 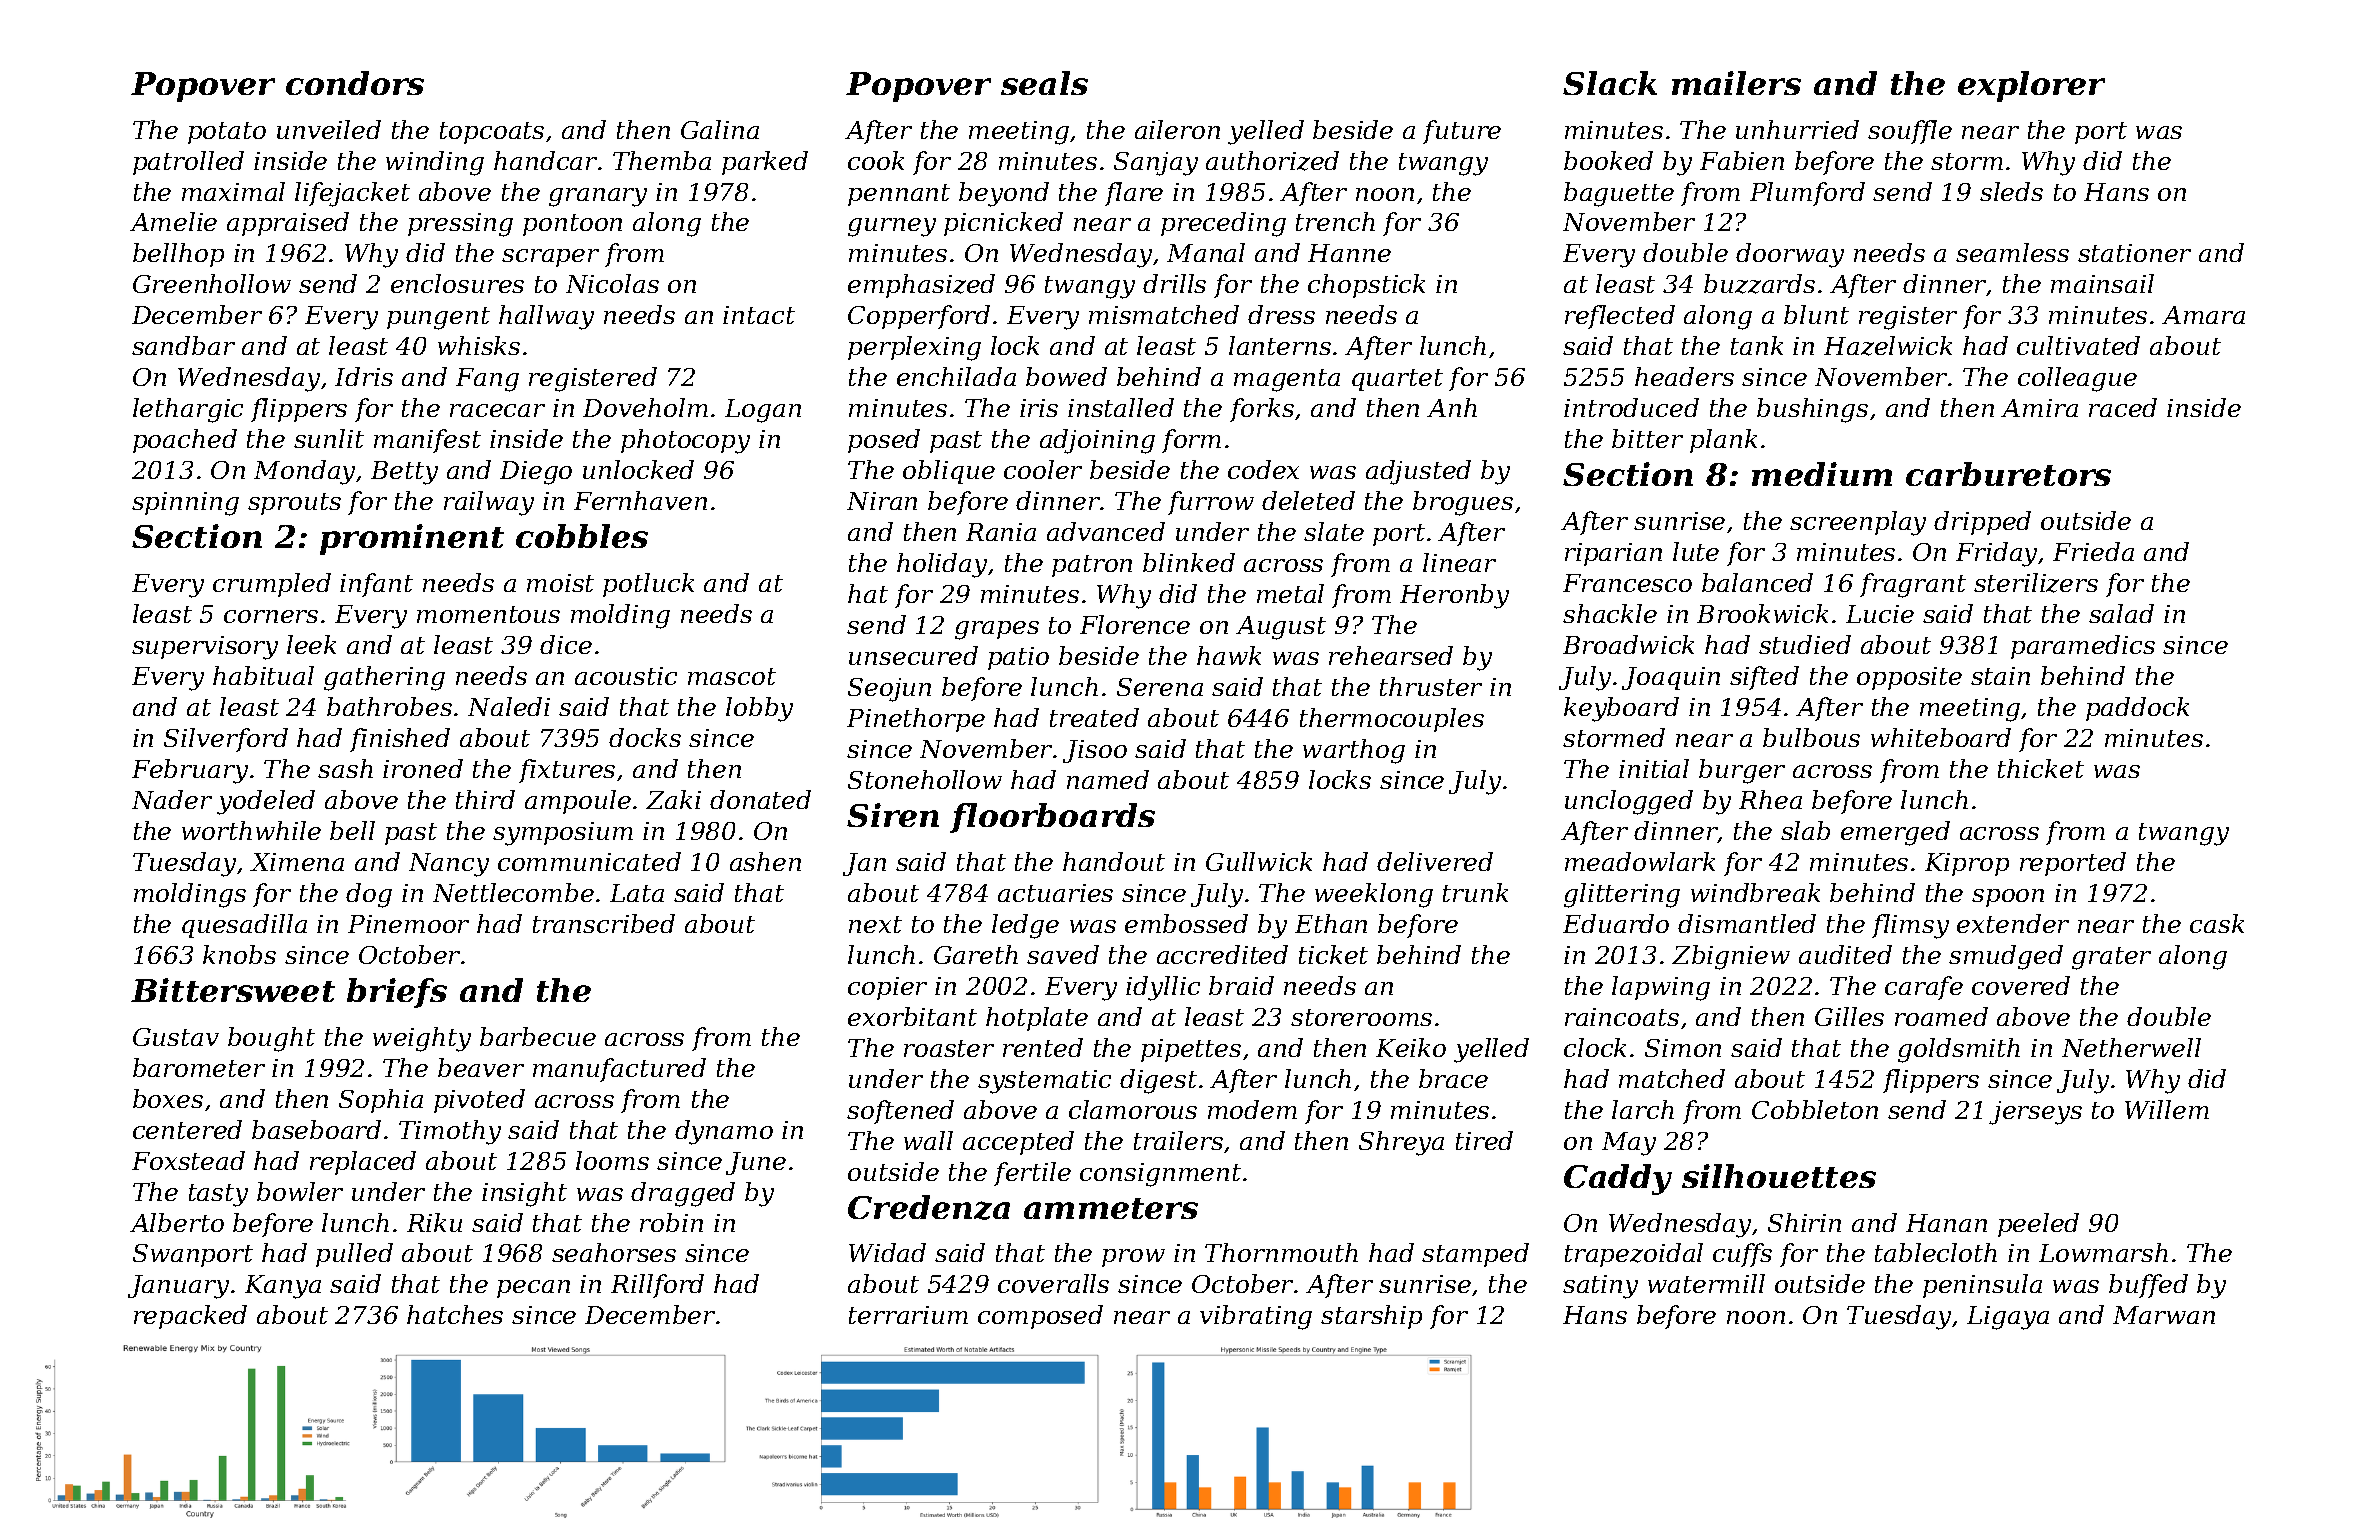 I want to click on dog, so click(x=369, y=895).
